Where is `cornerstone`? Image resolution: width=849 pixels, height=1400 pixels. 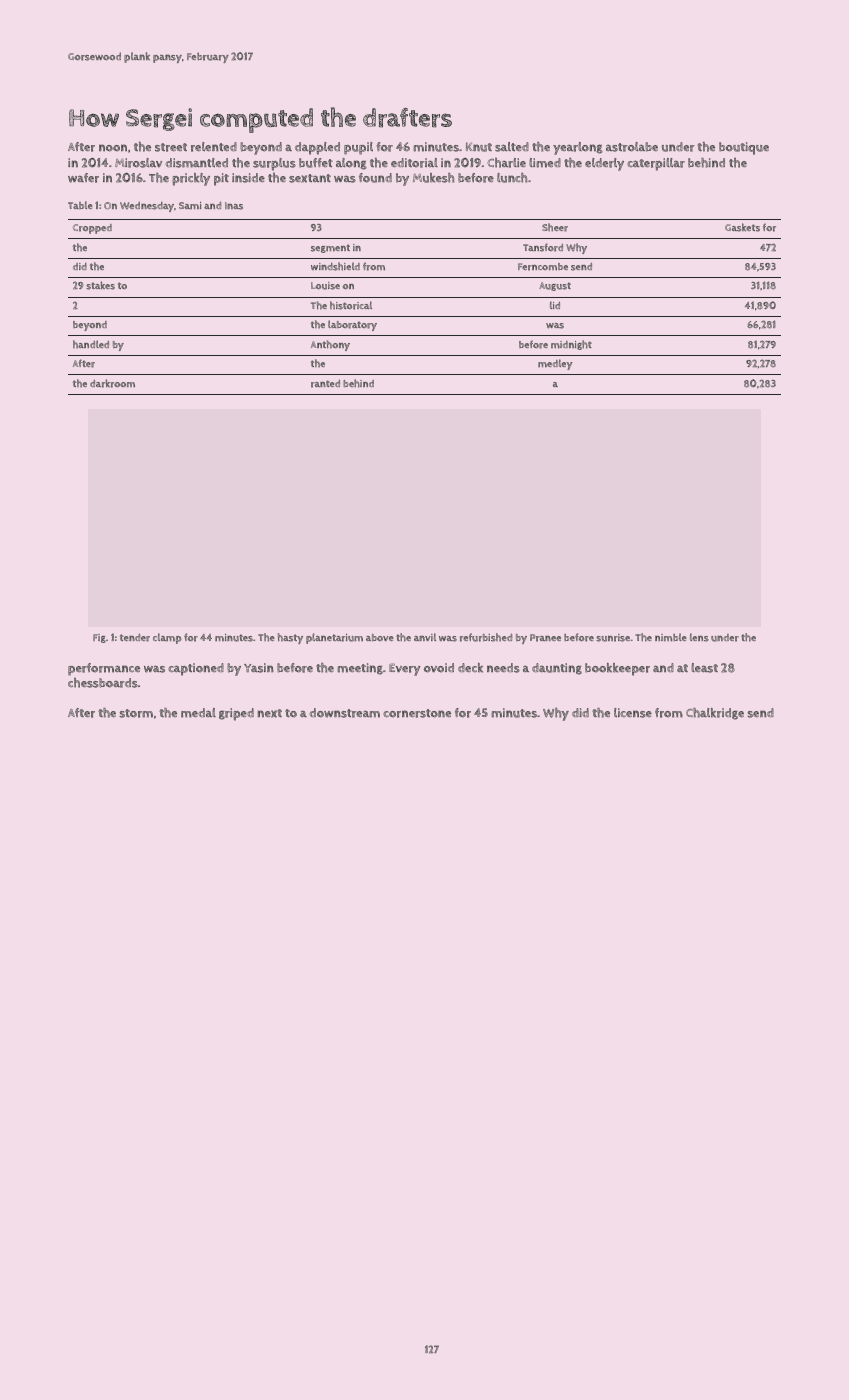
cornerstone is located at coordinates (417, 713).
